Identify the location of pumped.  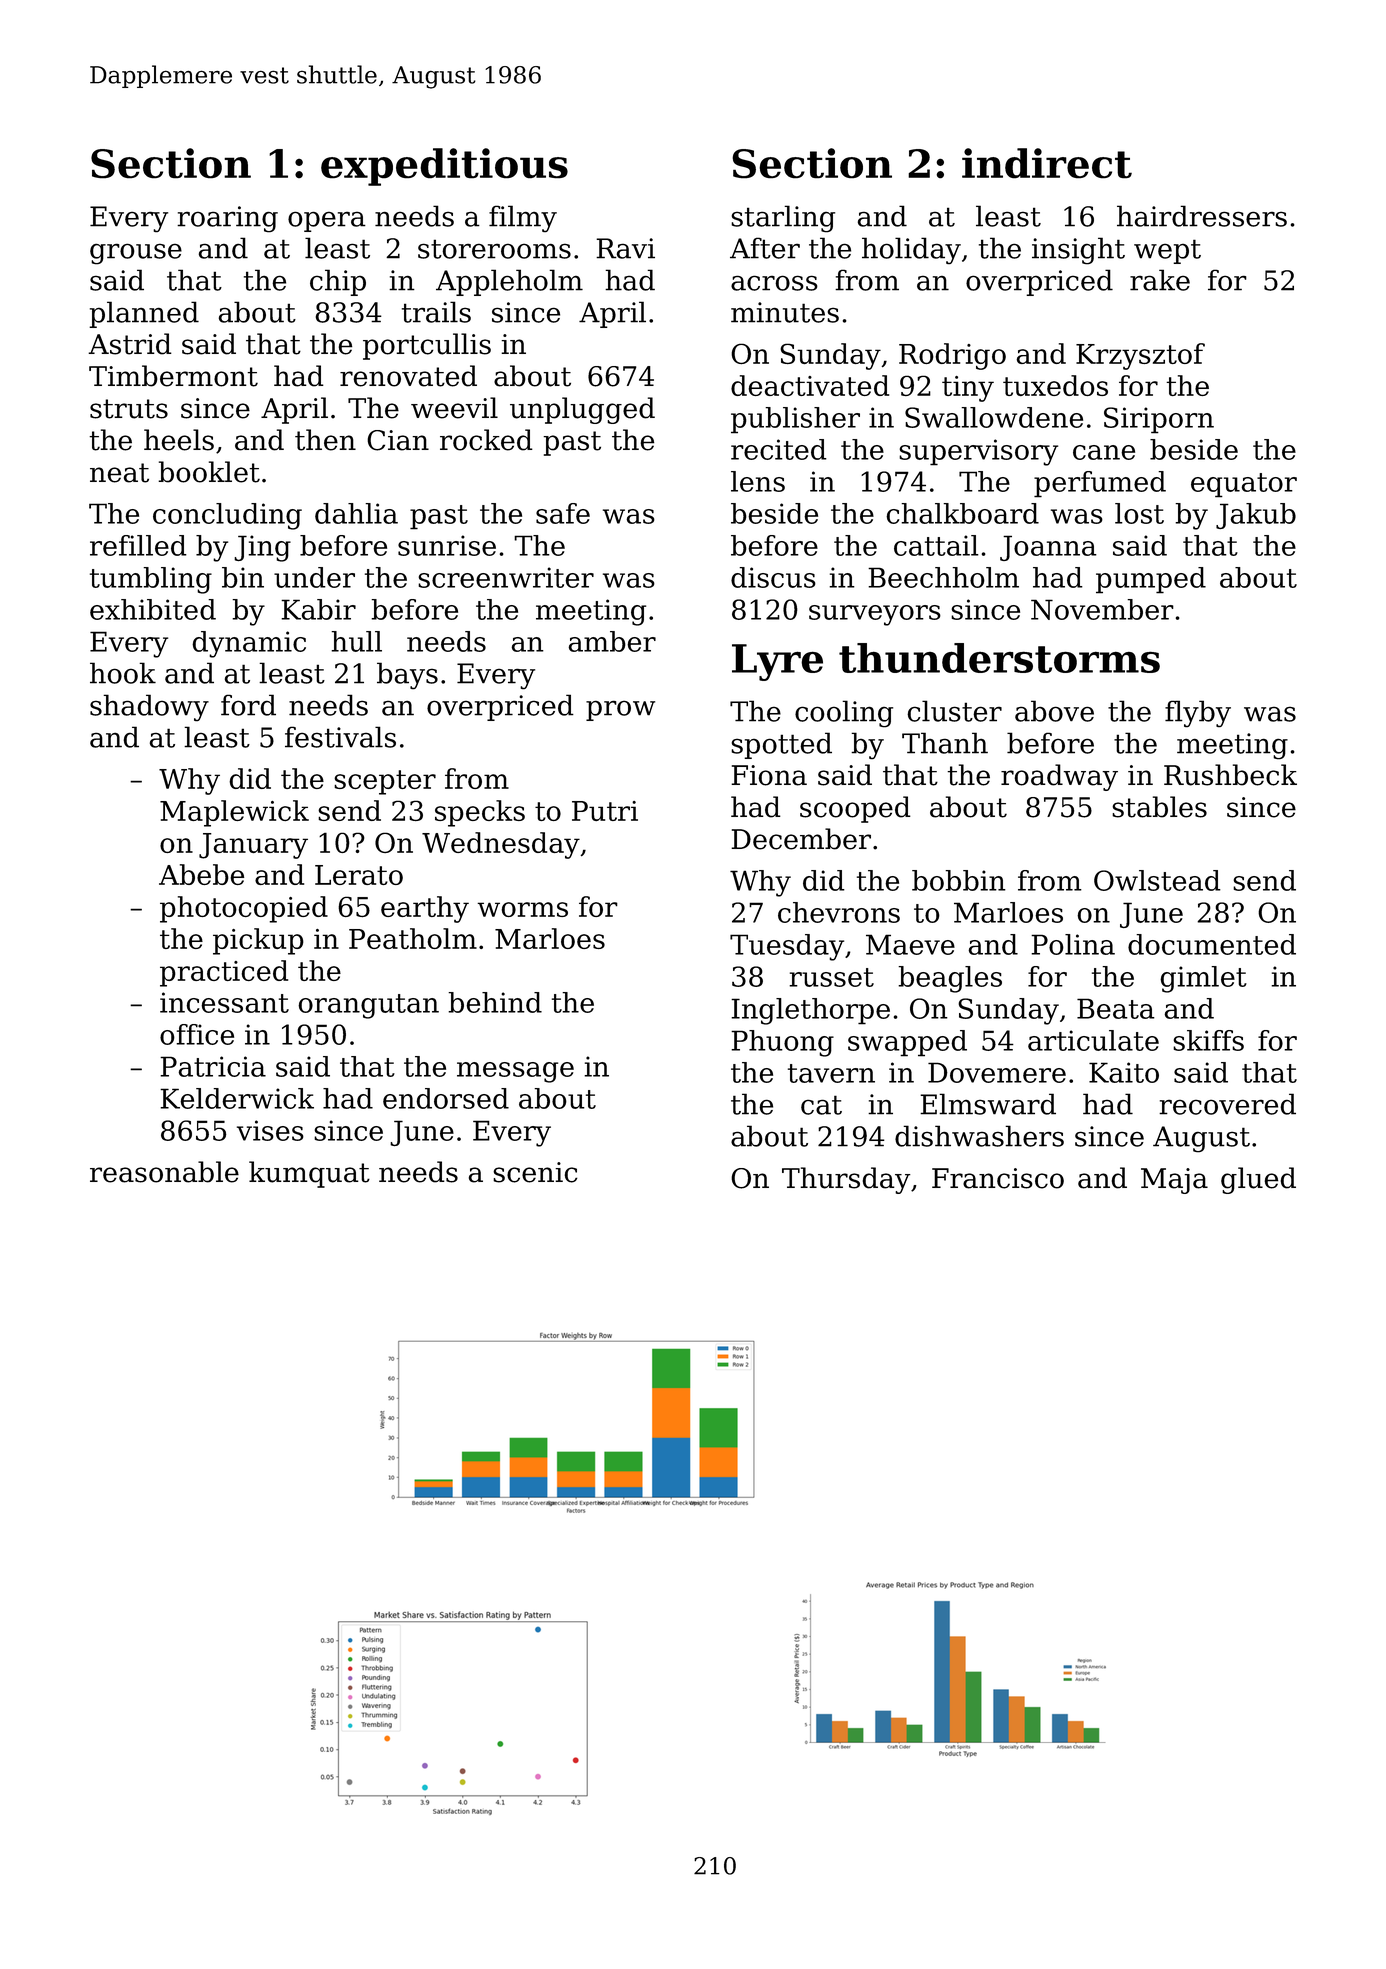
(1151, 580).
